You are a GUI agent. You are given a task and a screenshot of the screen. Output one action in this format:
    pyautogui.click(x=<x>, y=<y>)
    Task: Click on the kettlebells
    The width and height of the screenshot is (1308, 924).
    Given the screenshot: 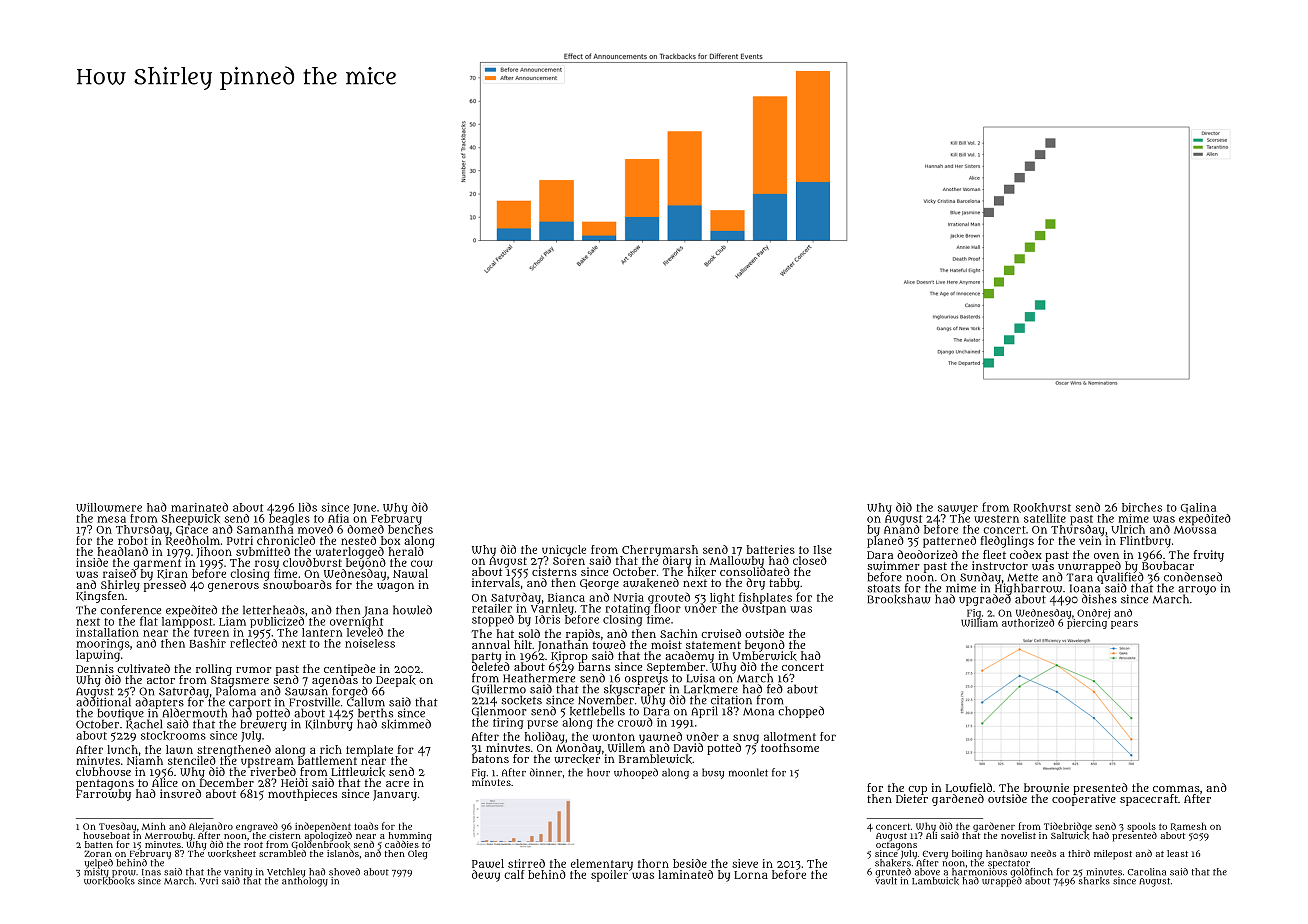 What is the action you would take?
    pyautogui.click(x=597, y=711)
